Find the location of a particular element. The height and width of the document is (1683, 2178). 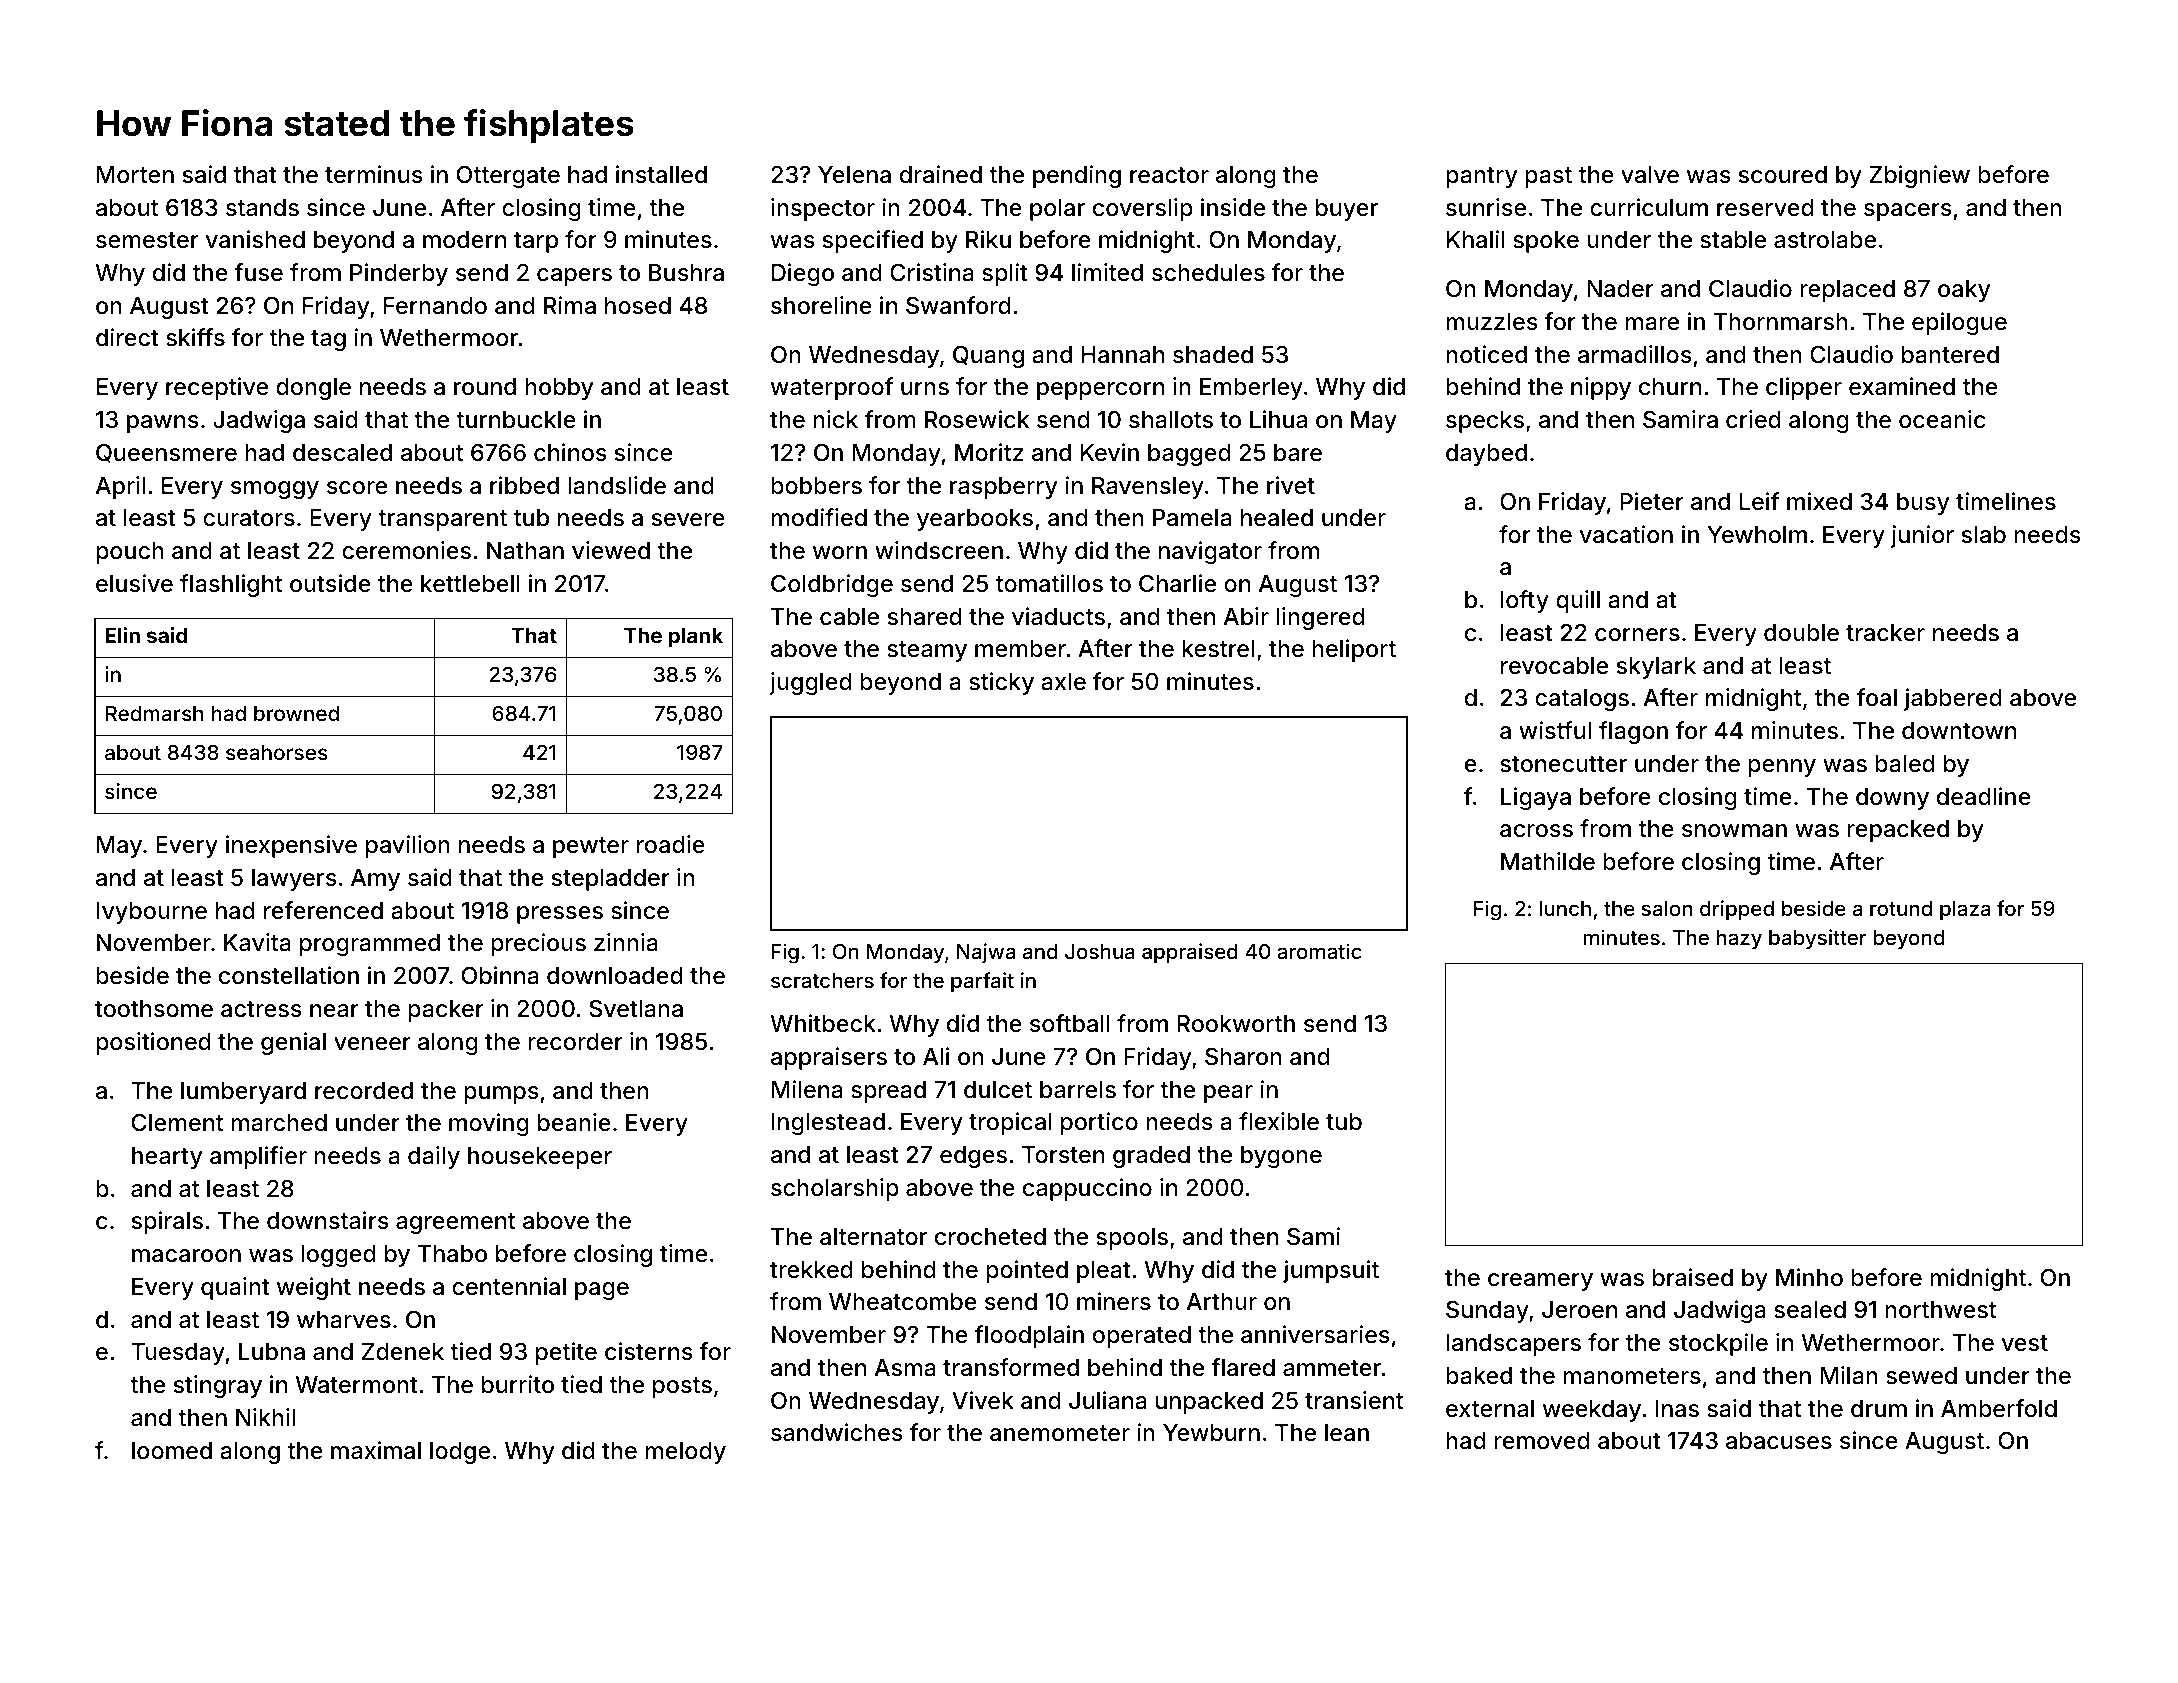

axle is located at coordinates (1063, 682).
